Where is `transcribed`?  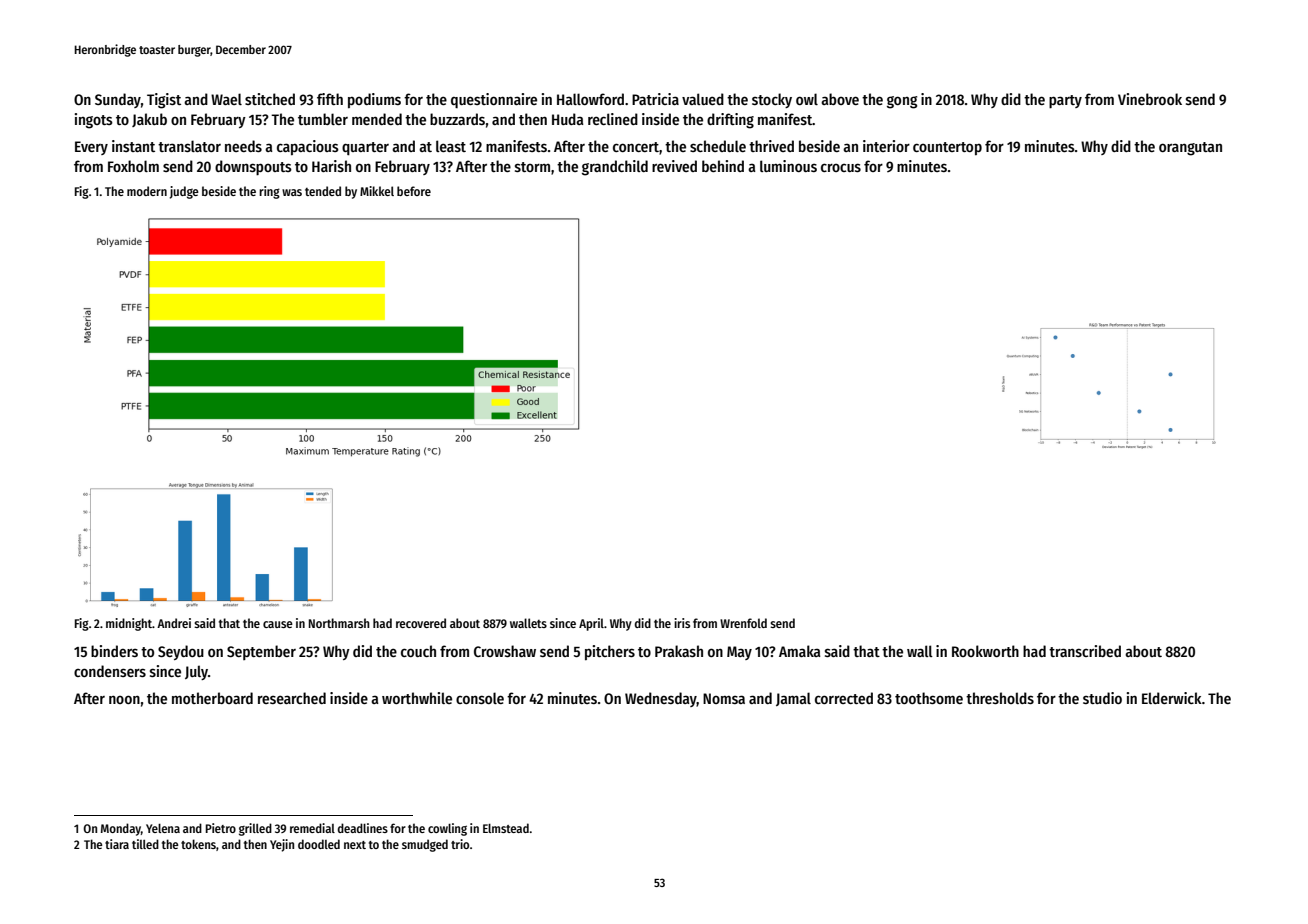 transcribed is located at coordinates (1085, 651).
